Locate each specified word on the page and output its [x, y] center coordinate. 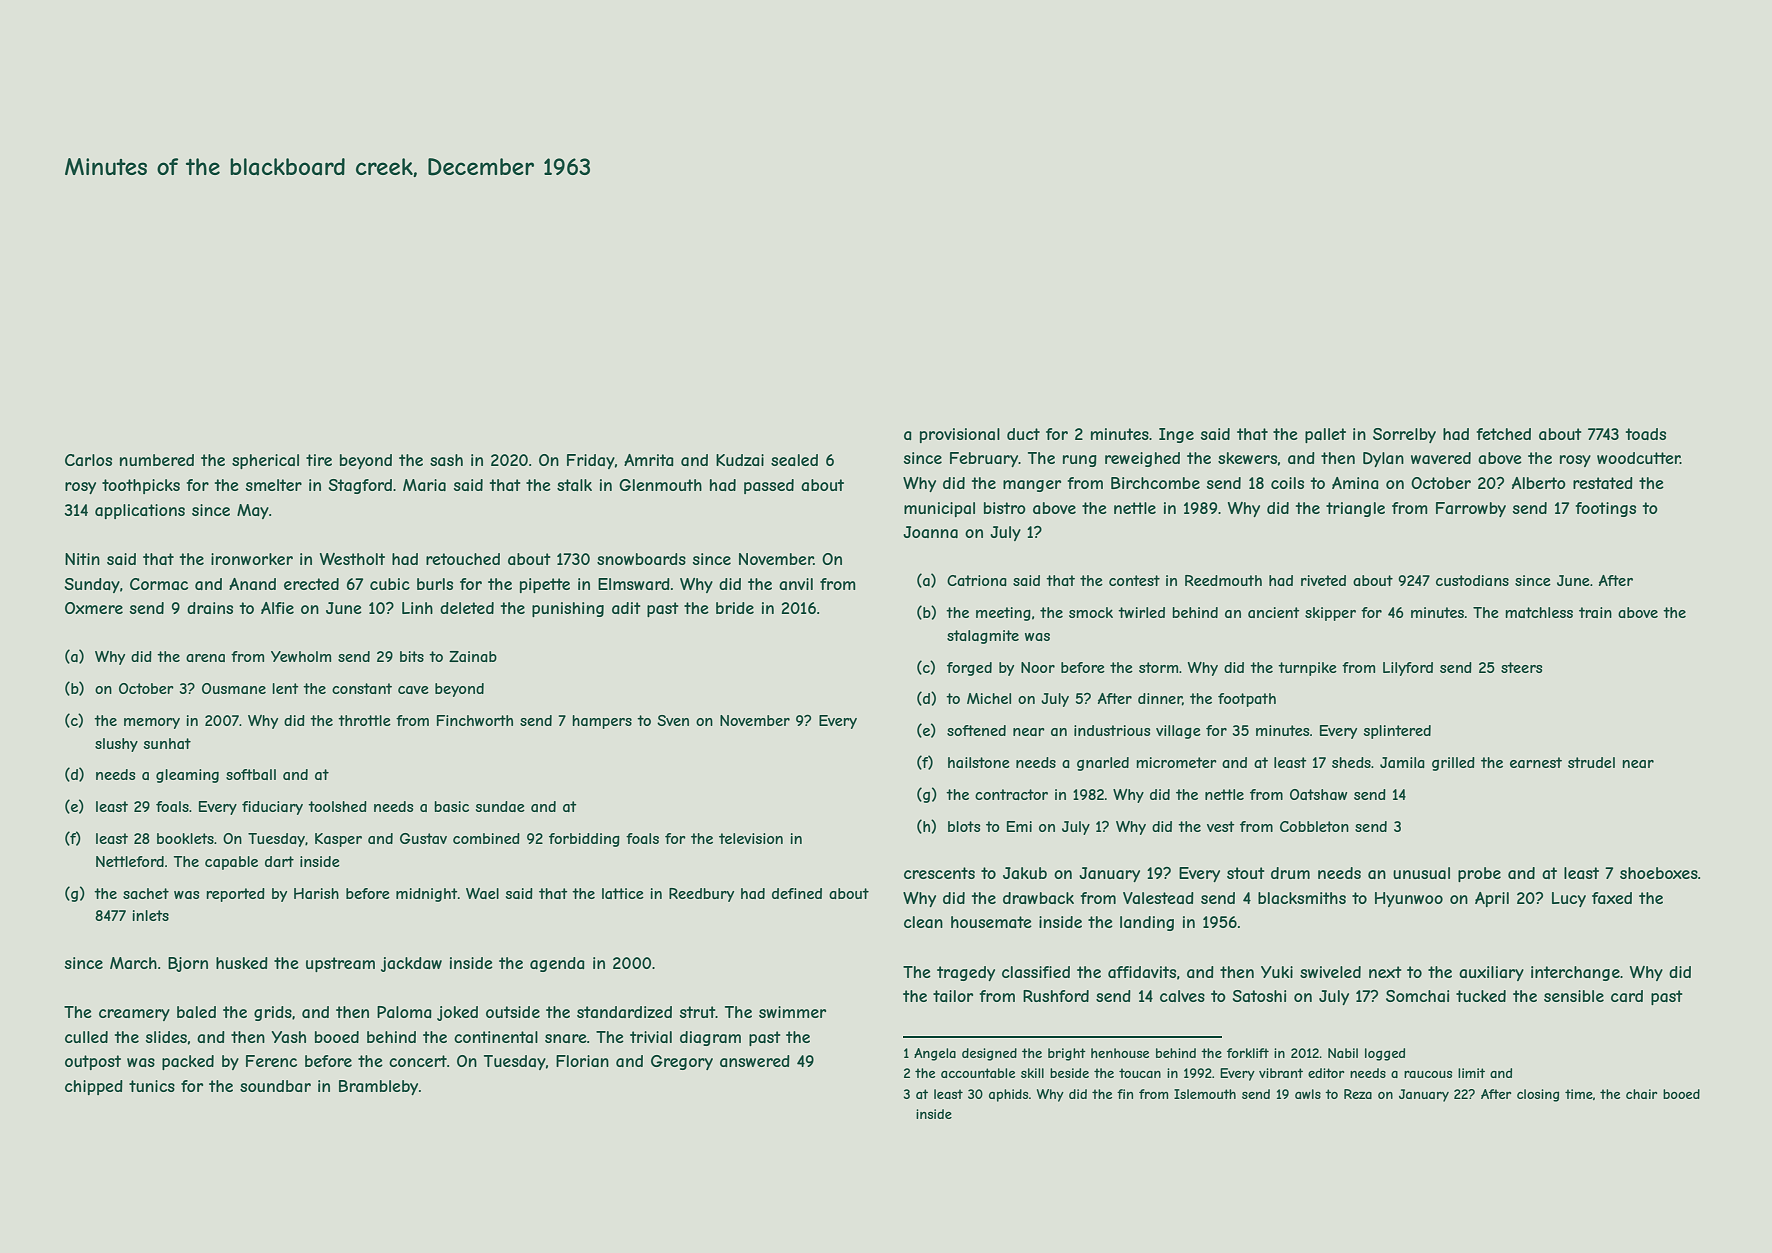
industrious [1112, 730]
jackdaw [411, 964]
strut [698, 1012]
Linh [417, 608]
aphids [1008, 1095]
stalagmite [983, 637]
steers [1521, 667]
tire [319, 460]
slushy [116, 745]
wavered [1441, 458]
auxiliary [1491, 973]
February [984, 459]
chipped [94, 1087]
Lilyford [1408, 669]
